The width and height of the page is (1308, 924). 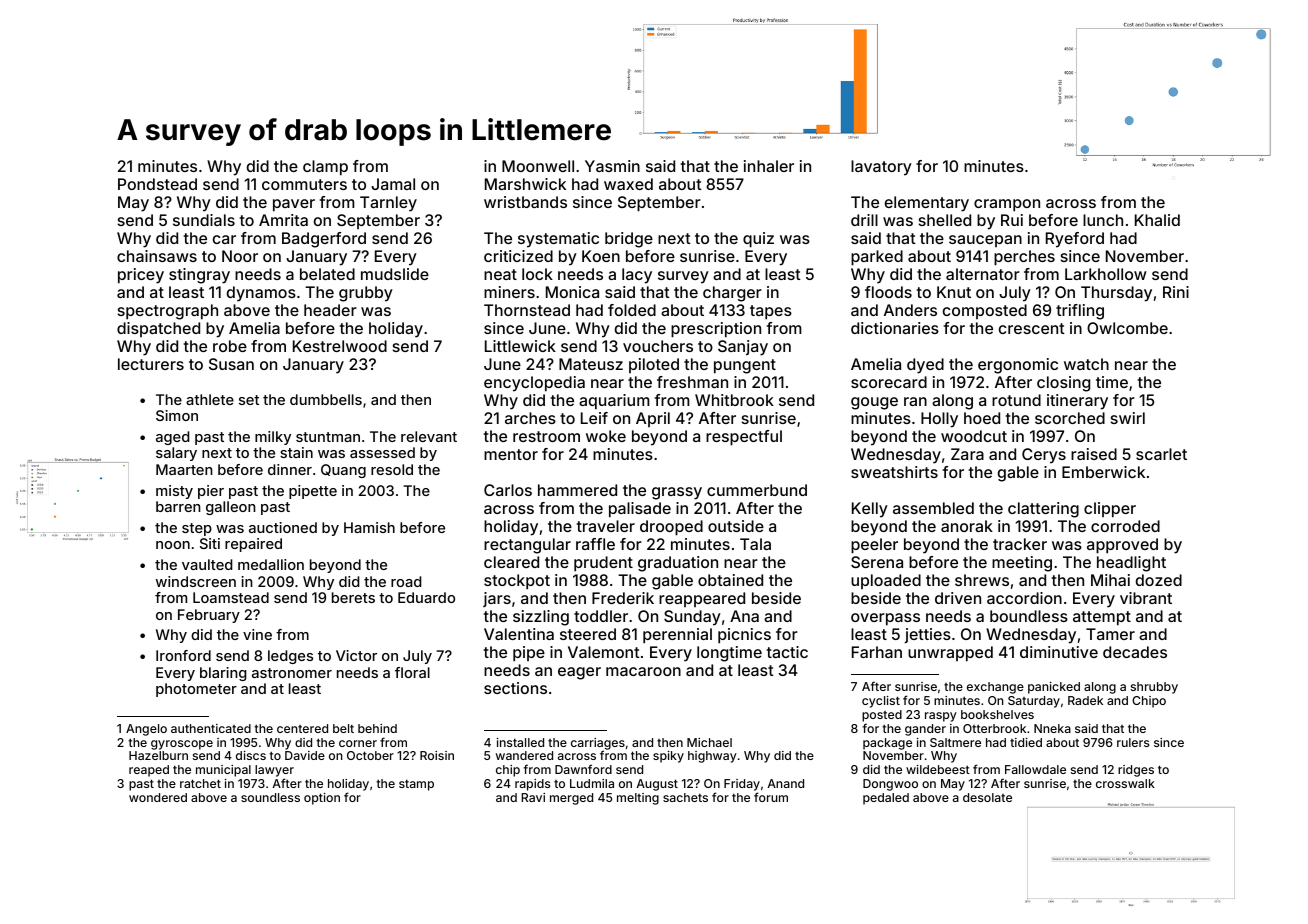 I want to click on Yasmin, so click(x=612, y=166).
